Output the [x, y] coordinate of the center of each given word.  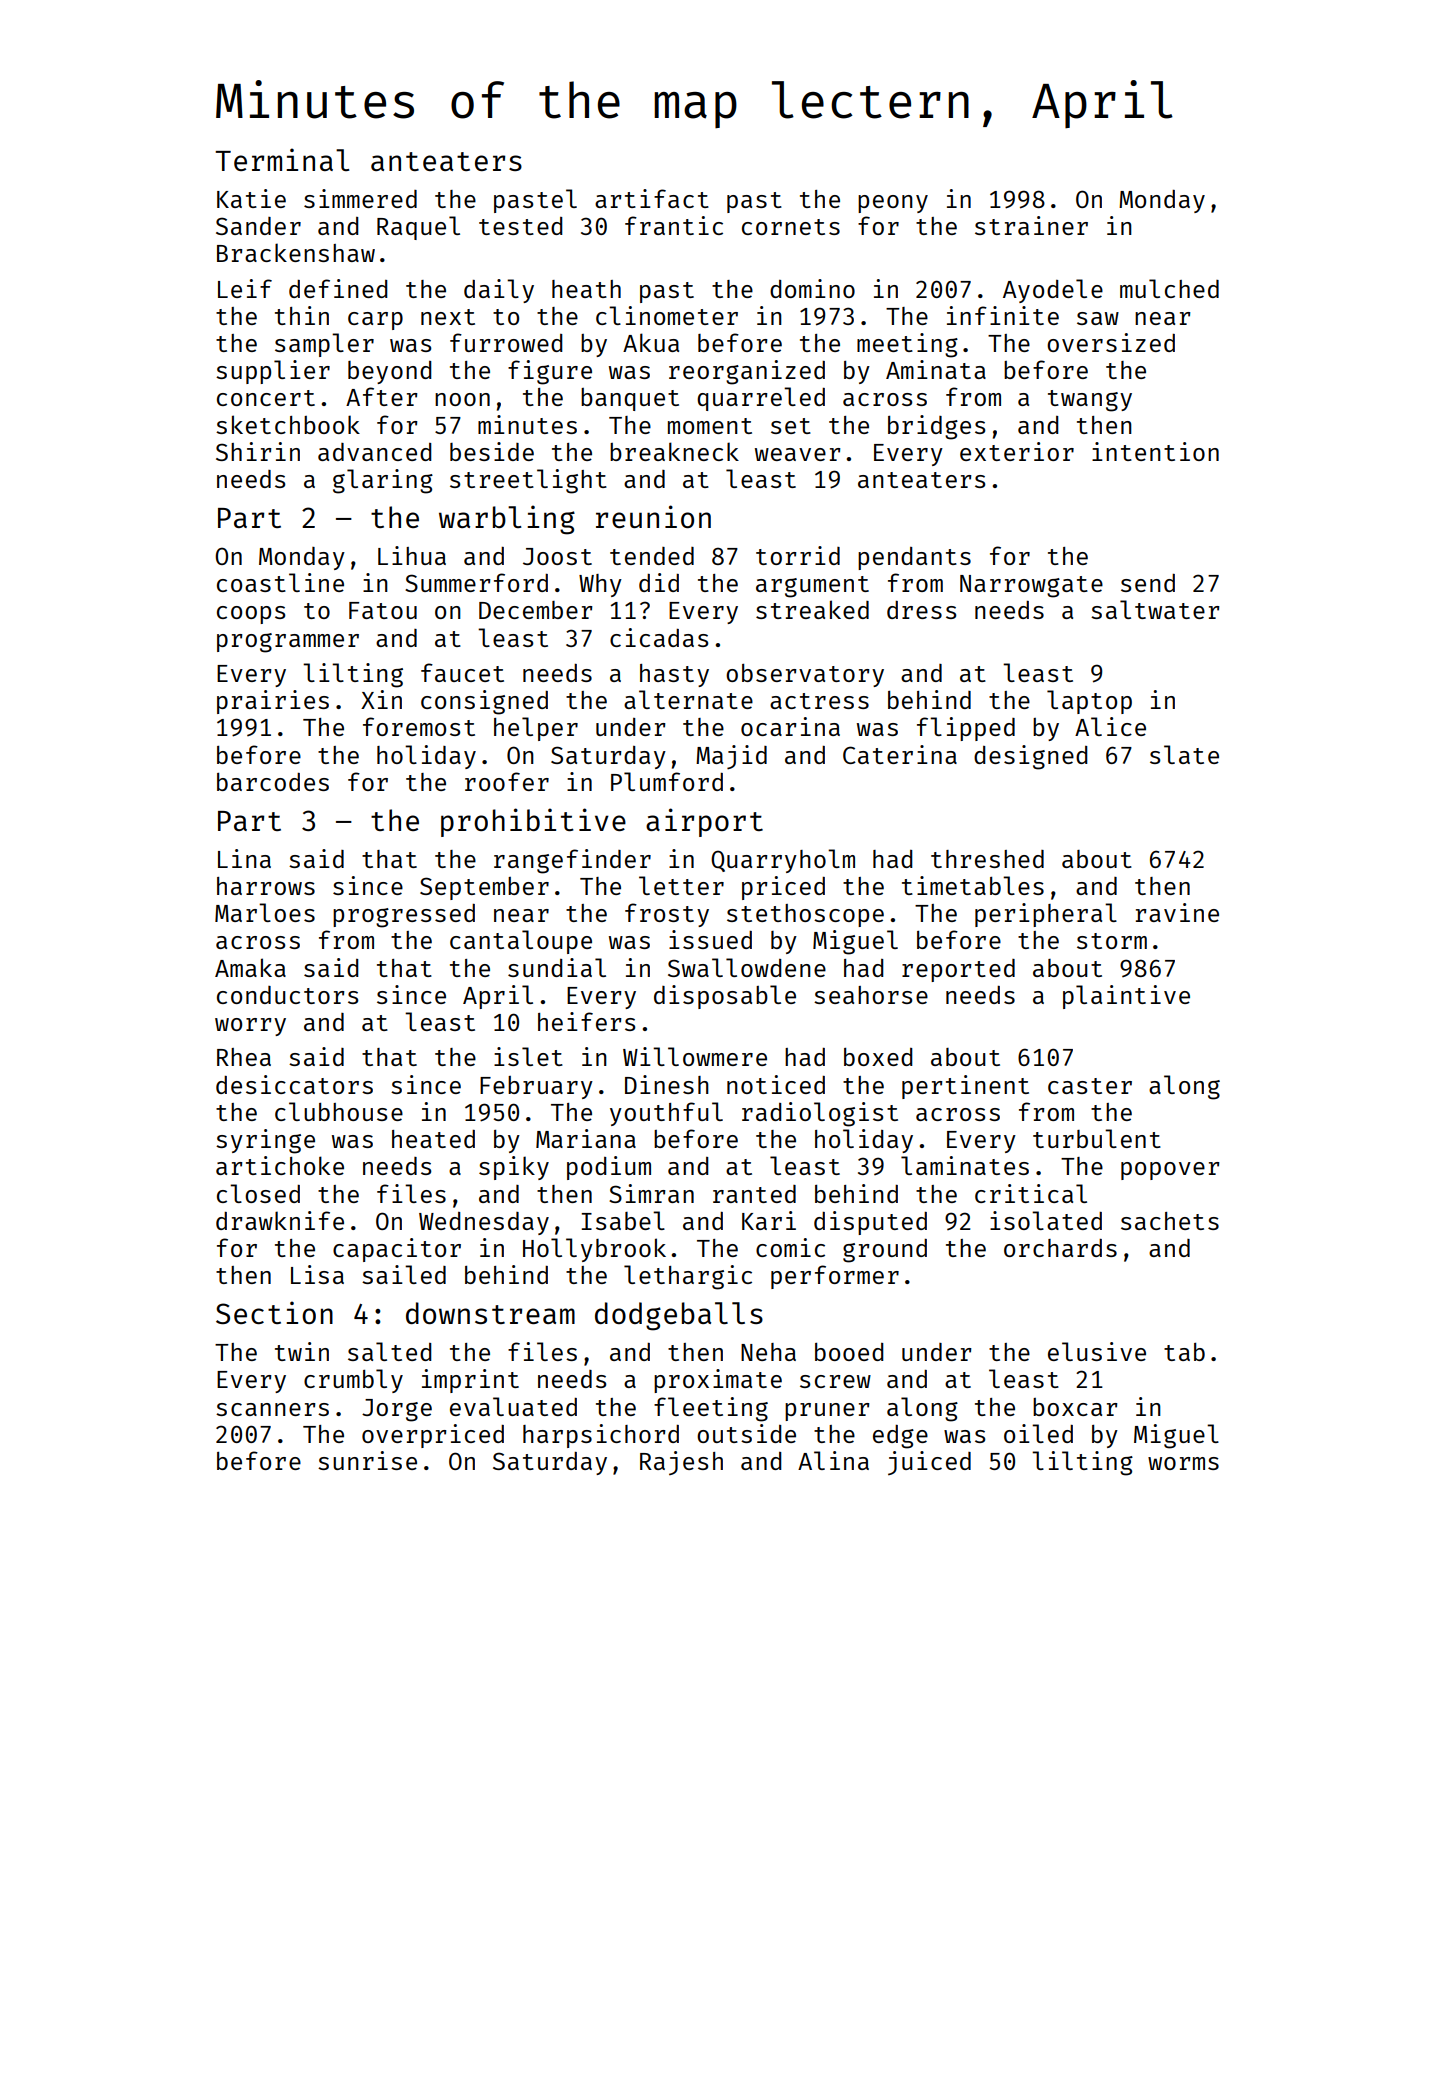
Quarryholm [783, 861]
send [1148, 583]
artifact [652, 198]
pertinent [965, 1087]
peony [893, 204]
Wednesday [484, 1223]
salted [389, 1351]
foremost [419, 726]
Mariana [586, 1138]
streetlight [528, 481]
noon [462, 399]
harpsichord [601, 1436]
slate [1184, 754]
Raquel [418, 228]
